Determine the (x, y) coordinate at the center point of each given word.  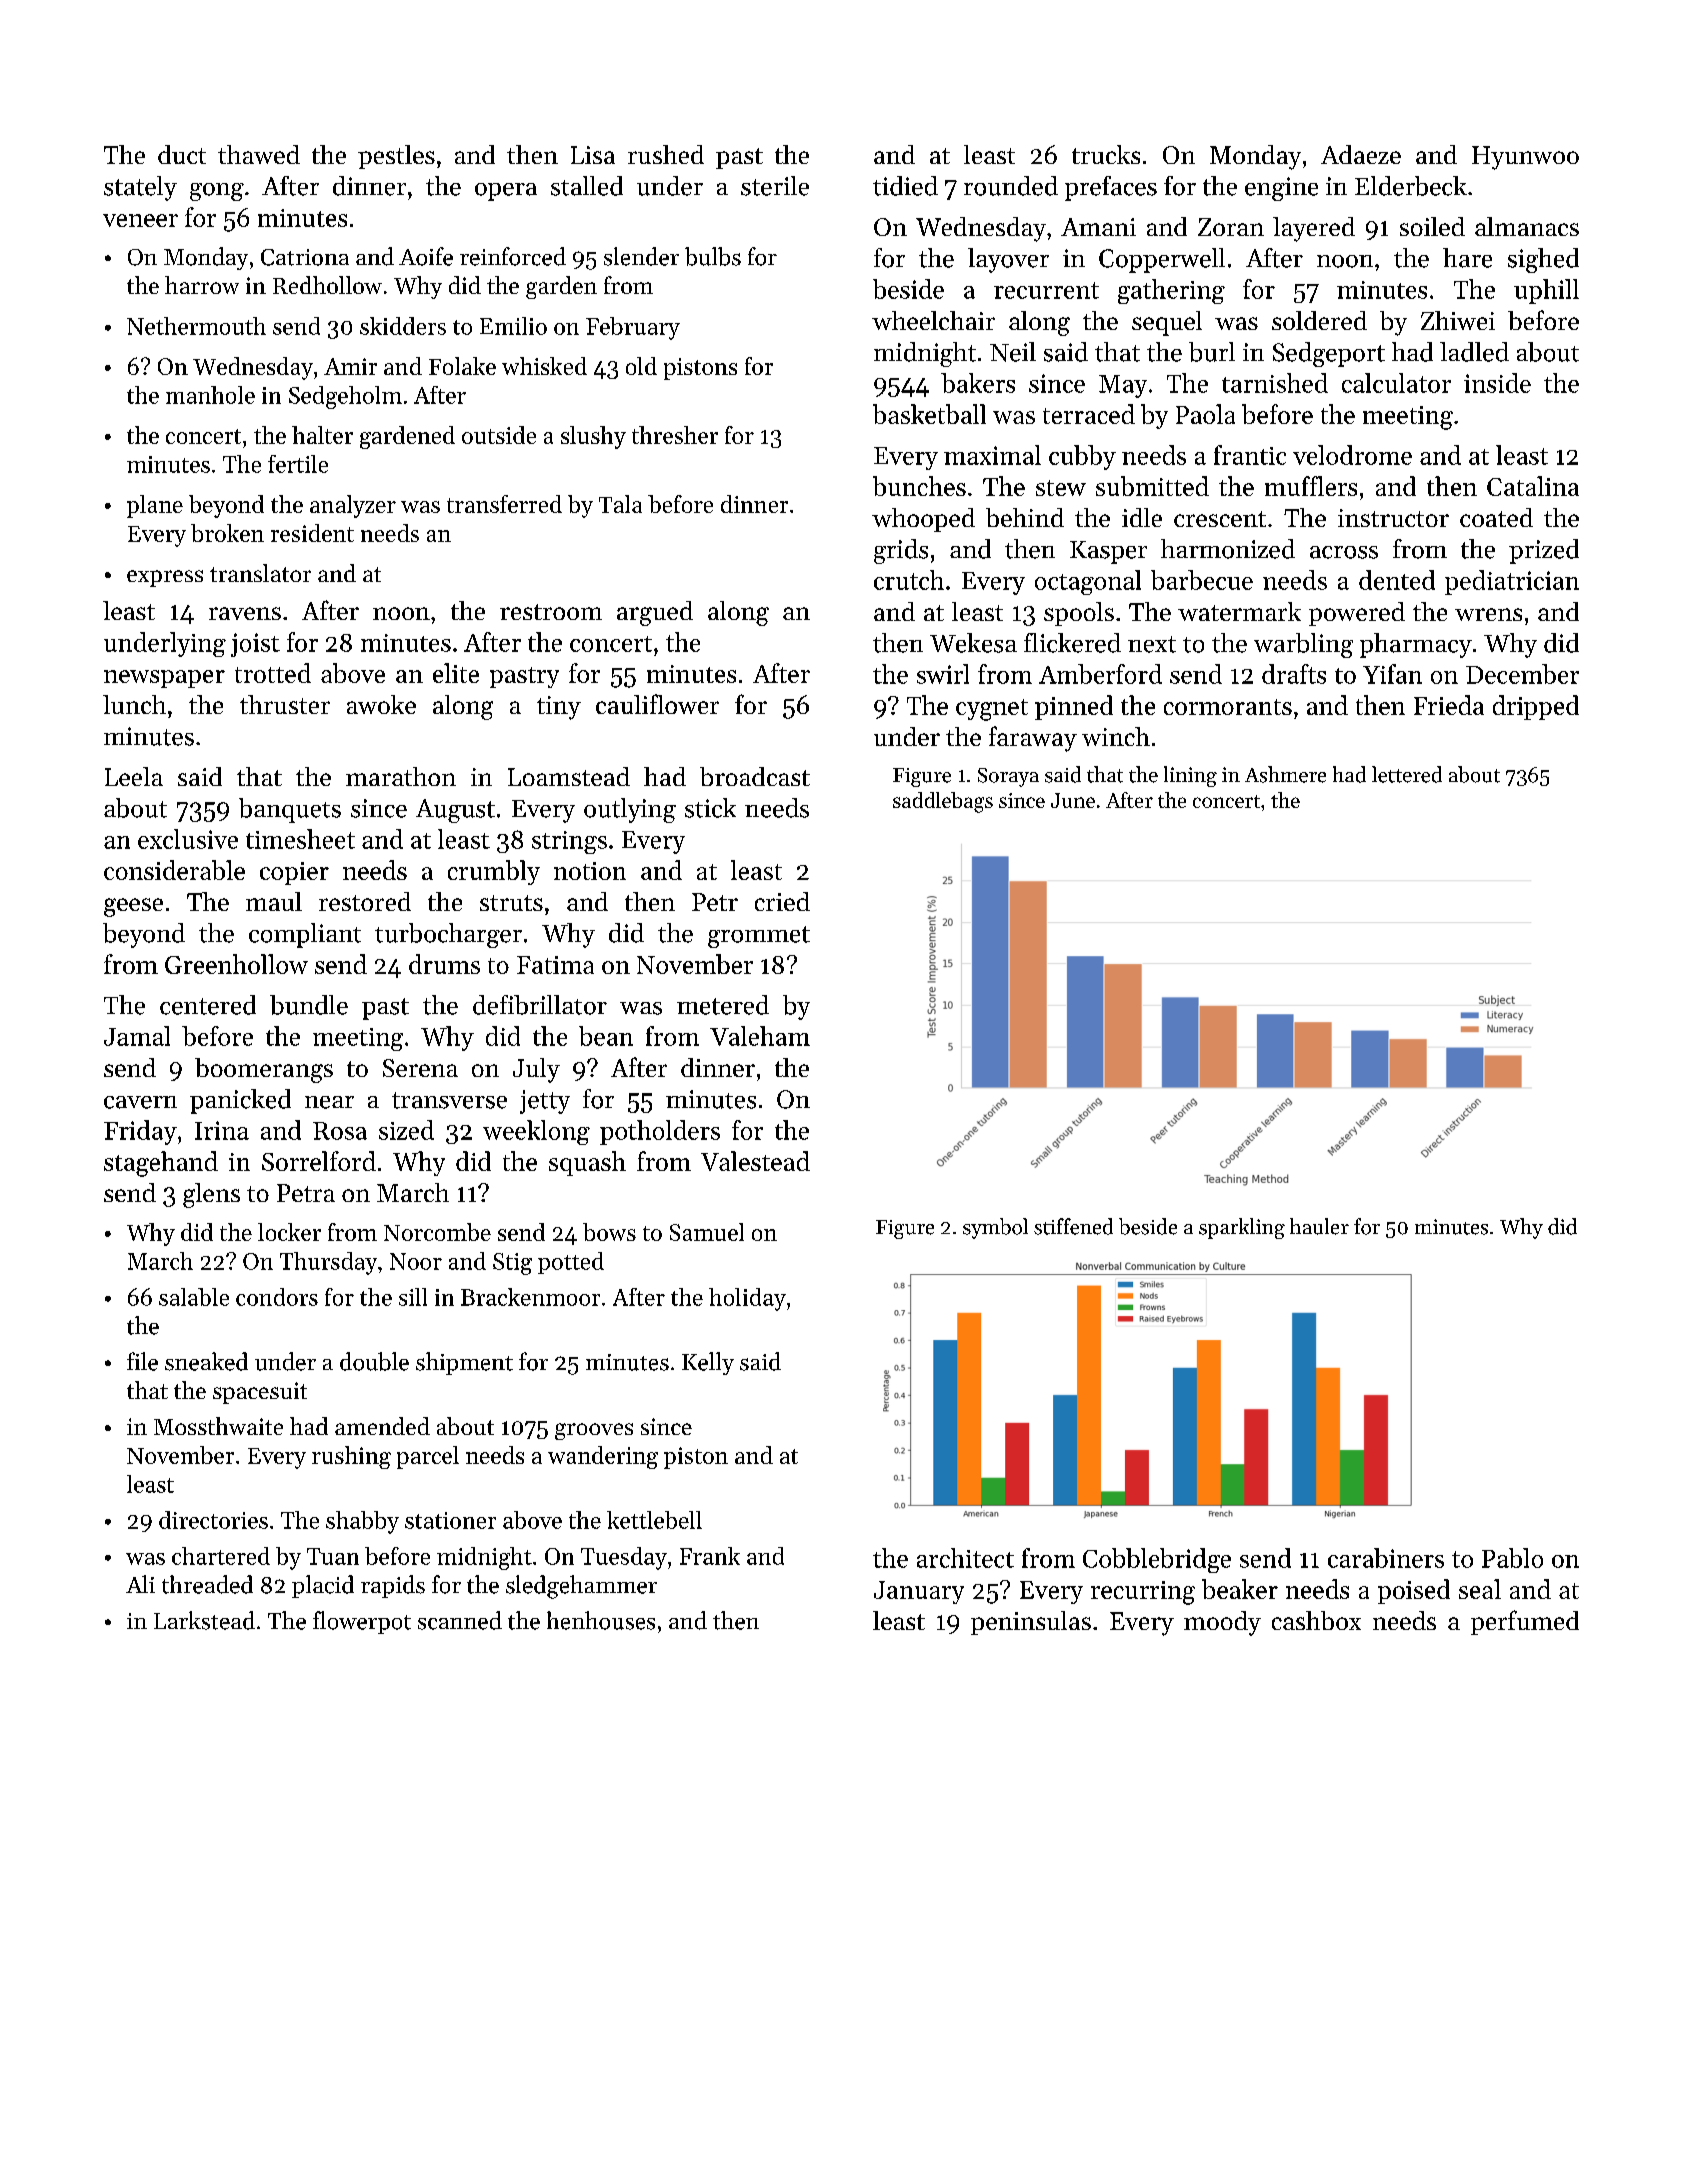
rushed (666, 154)
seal (1480, 1589)
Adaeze (1361, 154)
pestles (396, 157)
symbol (995, 1228)
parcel (428, 1457)
